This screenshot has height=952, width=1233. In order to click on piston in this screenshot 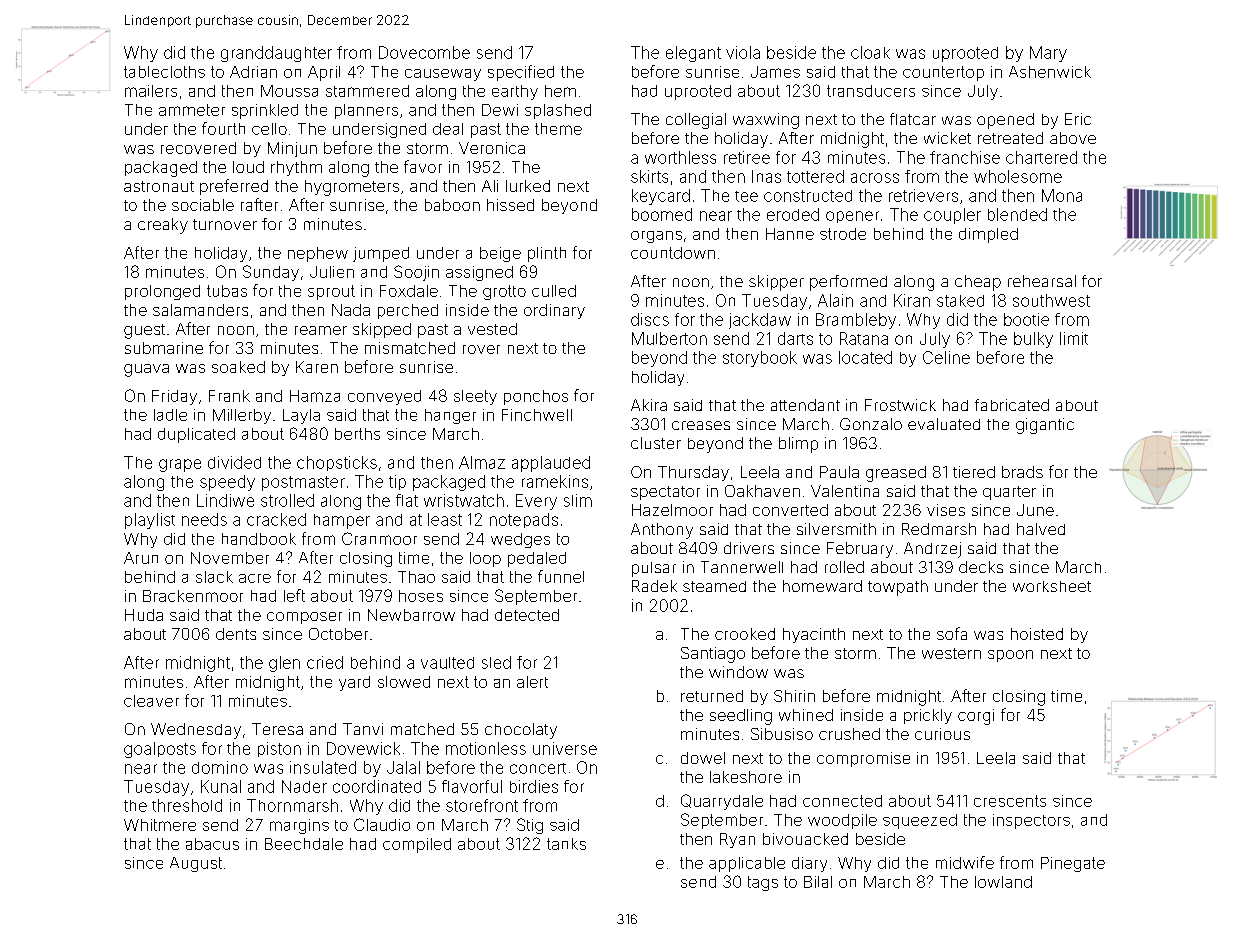, I will do `click(279, 749)`.
